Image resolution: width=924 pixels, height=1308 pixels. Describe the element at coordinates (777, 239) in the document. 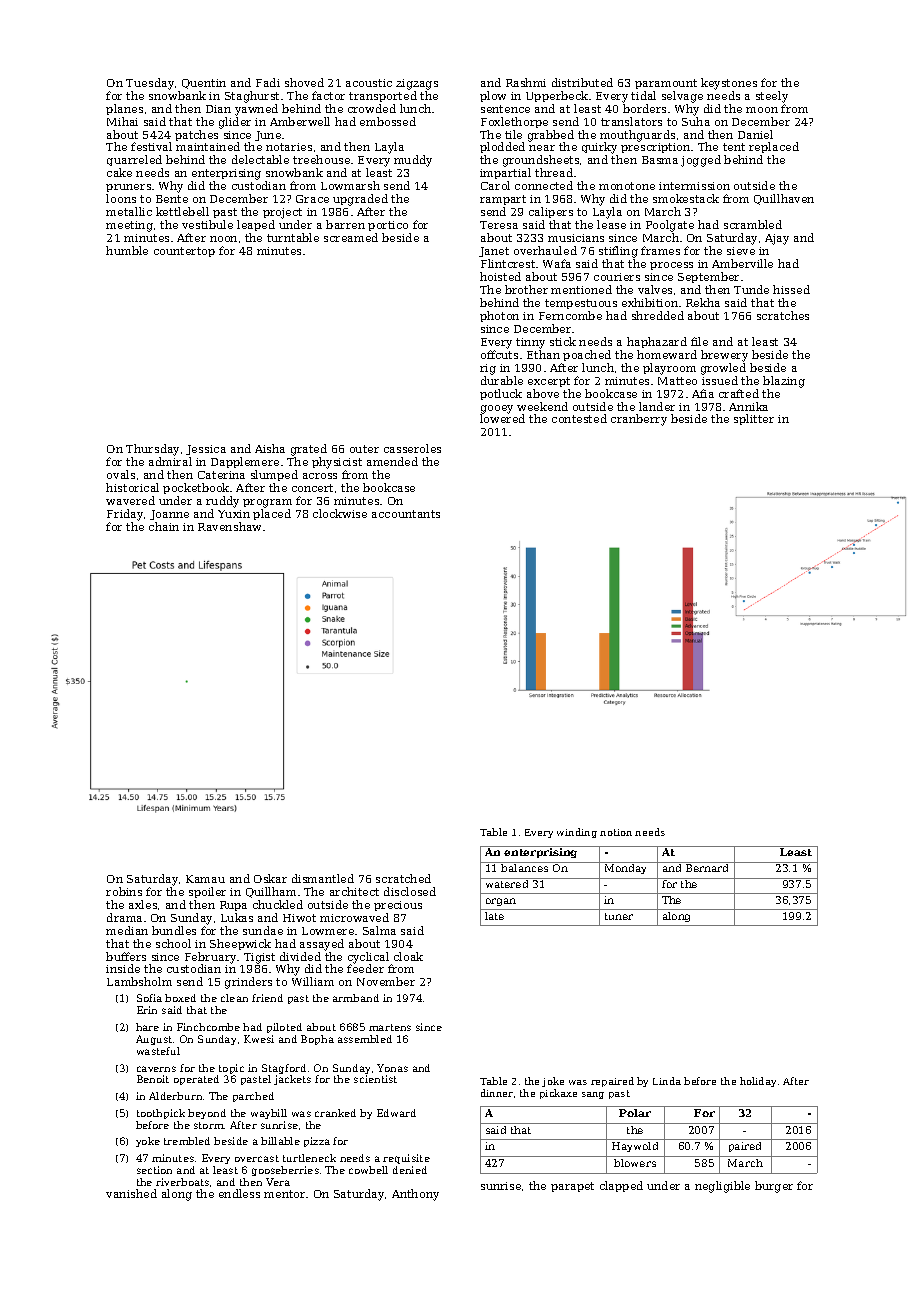

I see `Ajay` at that location.
